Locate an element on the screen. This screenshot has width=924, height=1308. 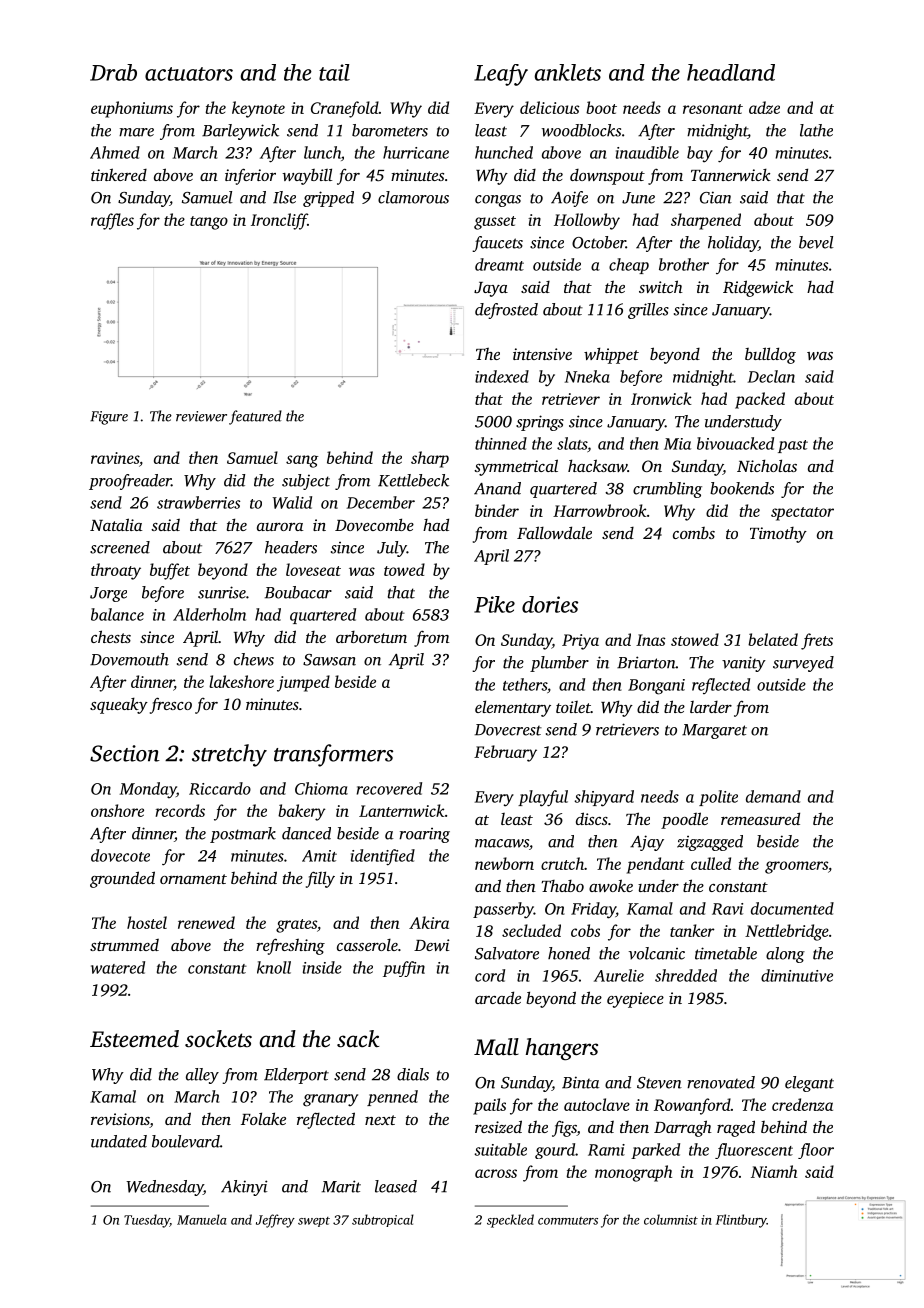
Bongani is located at coordinates (656, 687).
